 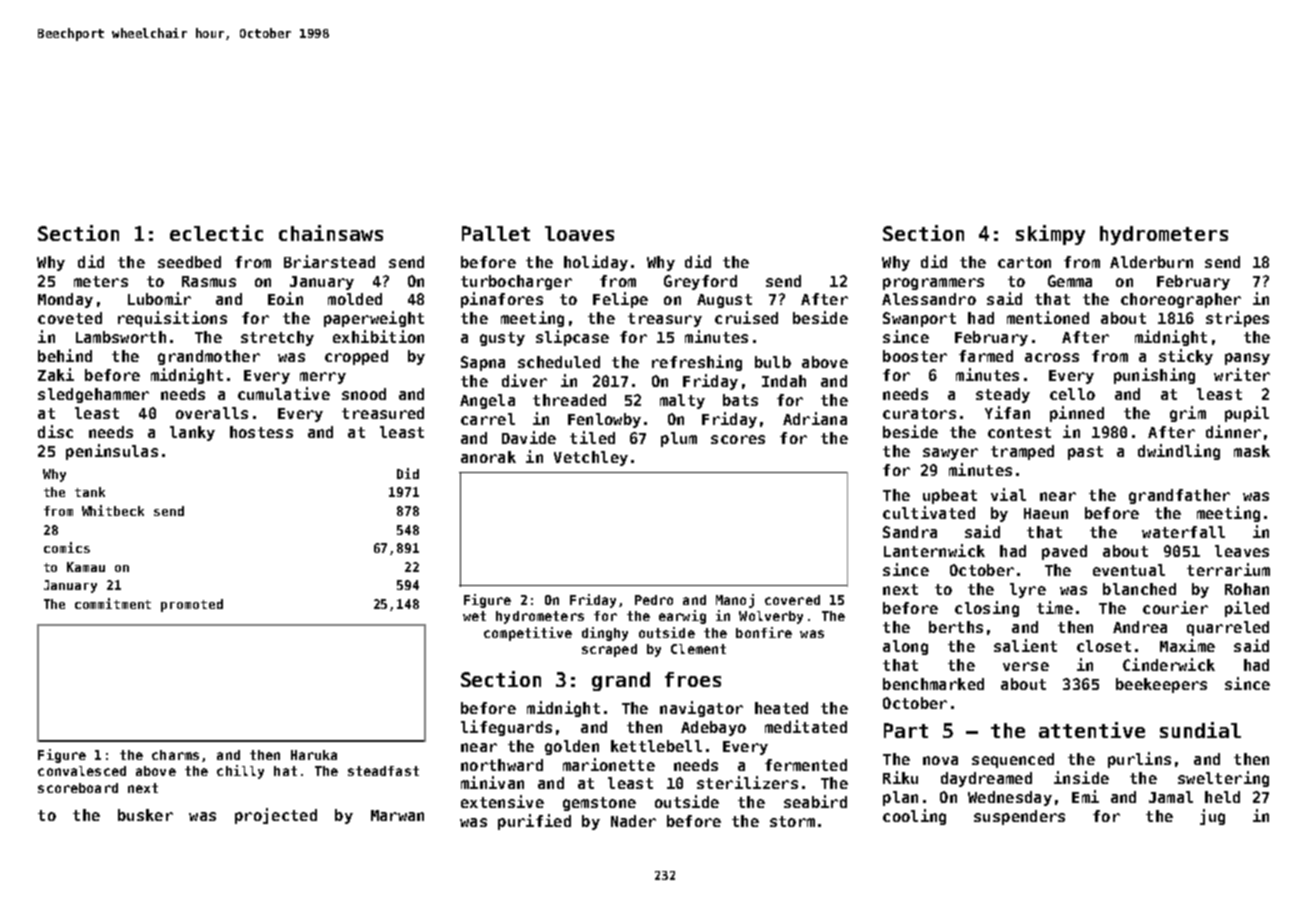 What do you see at coordinates (654, 600) in the page?
I see `Pedro` at bounding box center [654, 600].
